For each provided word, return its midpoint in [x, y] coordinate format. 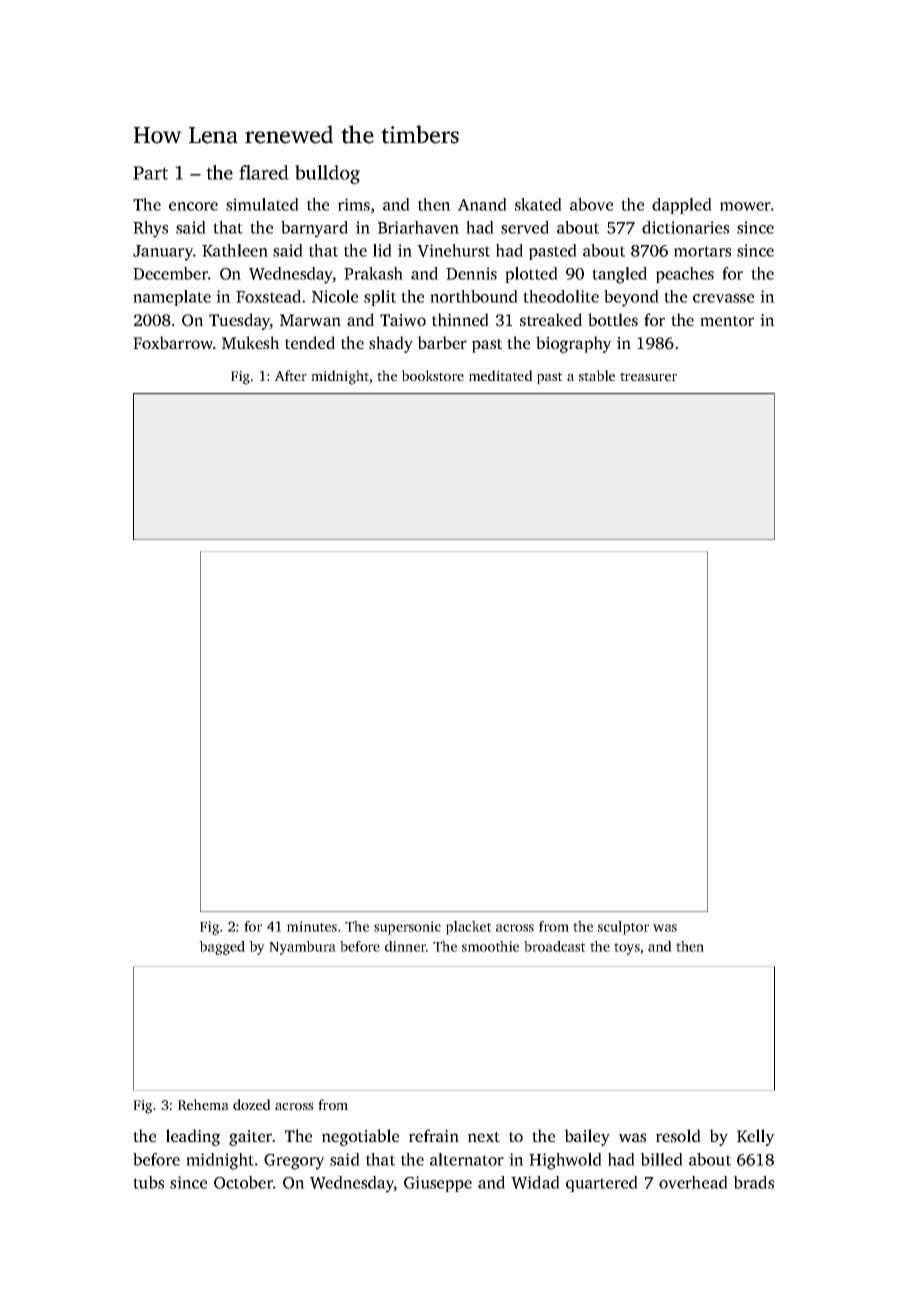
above [591, 204]
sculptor [623, 928]
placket [469, 928]
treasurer [648, 376]
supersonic [407, 928]
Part [150, 173]
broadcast [555, 946]
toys [627, 949]
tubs [148, 1182]
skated [538, 204]
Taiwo [403, 320]
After [291, 375]
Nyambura [302, 948]
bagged [222, 948]
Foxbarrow [173, 342]
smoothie [490, 946]
